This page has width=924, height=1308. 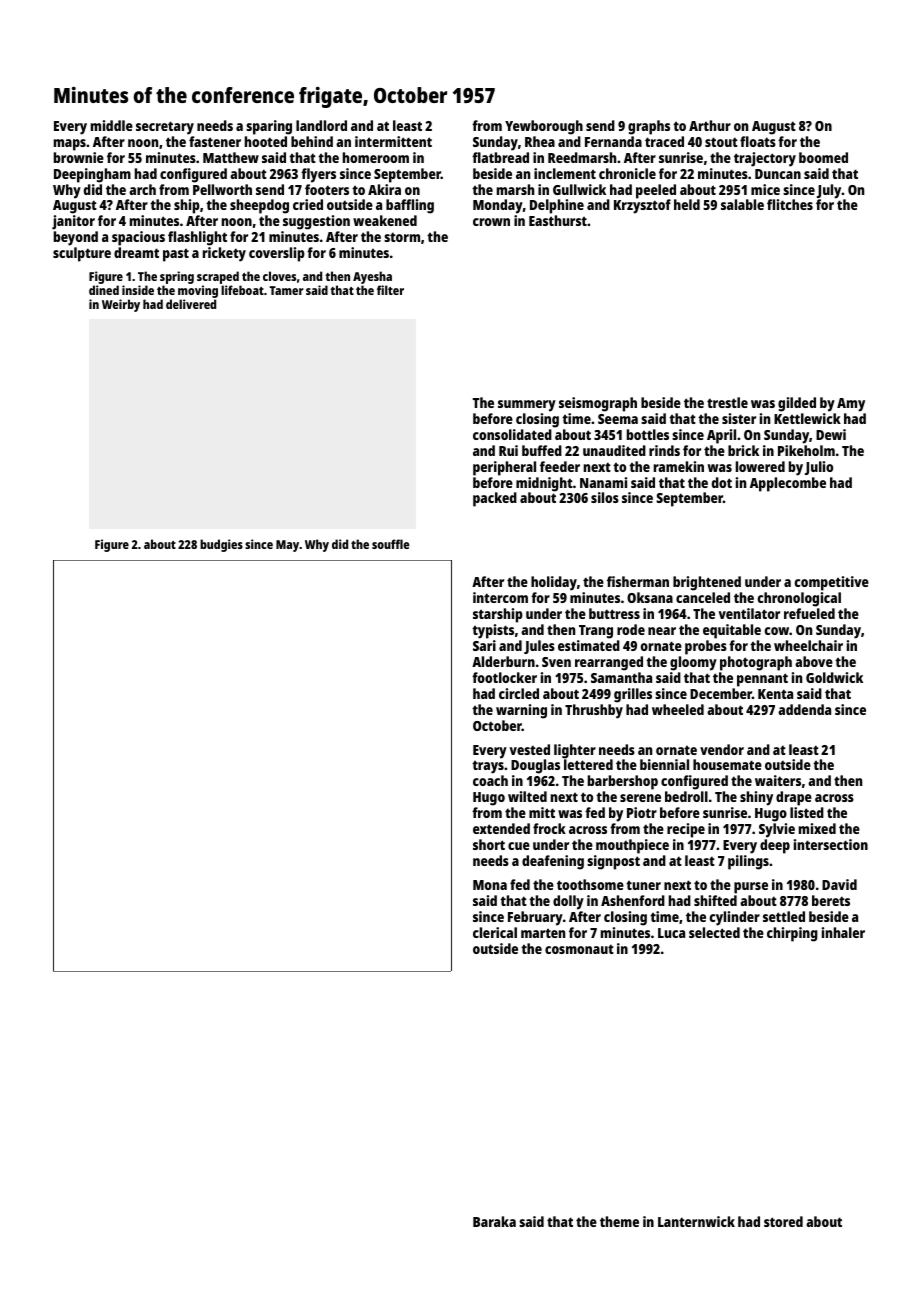 What do you see at coordinates (544, 127) in the page?
I see `Yewborough` at bounding box center [544, 127].
